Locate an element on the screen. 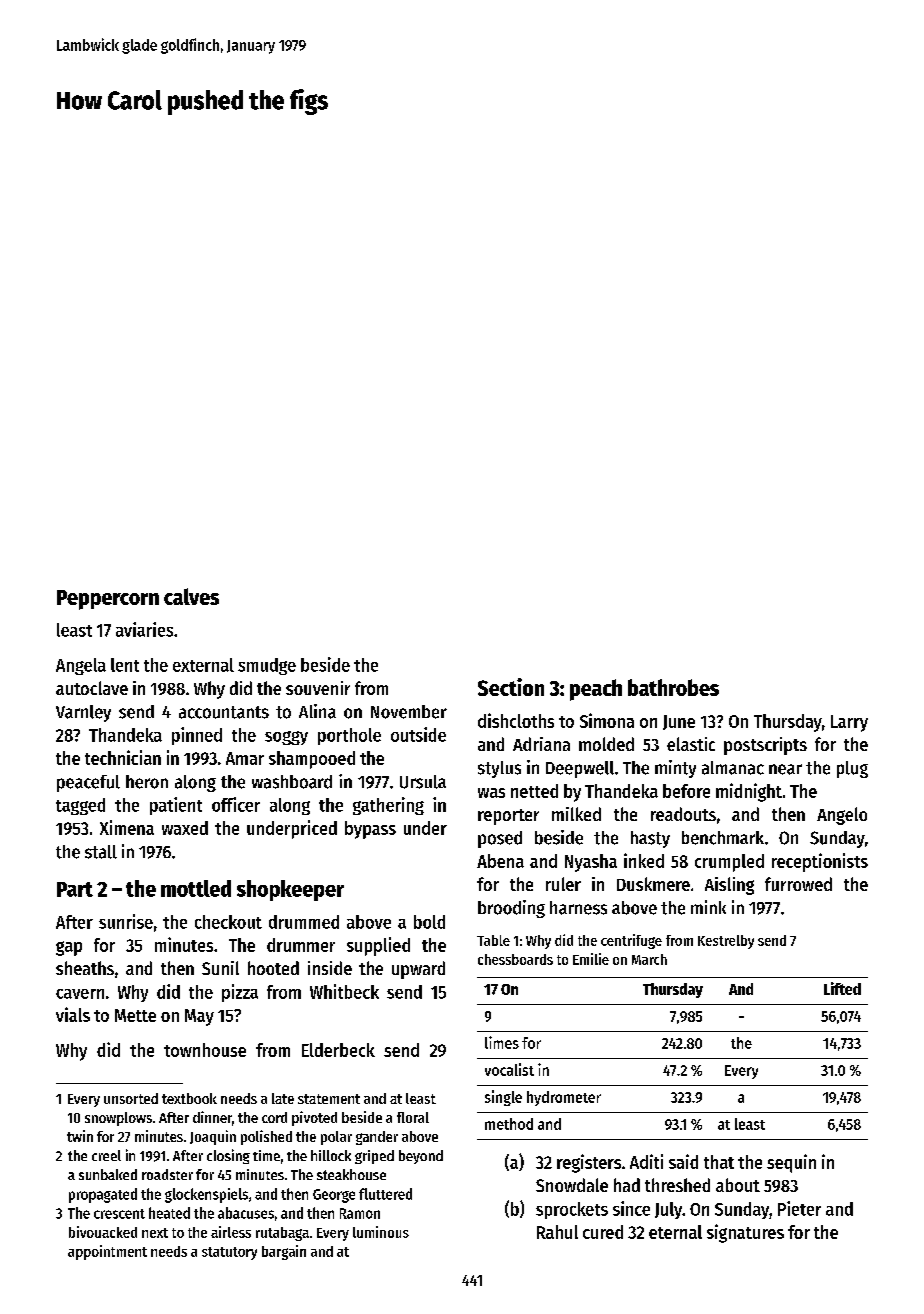 This screenshot has width=924, height=1314. Kestrelby is located at coordinates (726, 942).
